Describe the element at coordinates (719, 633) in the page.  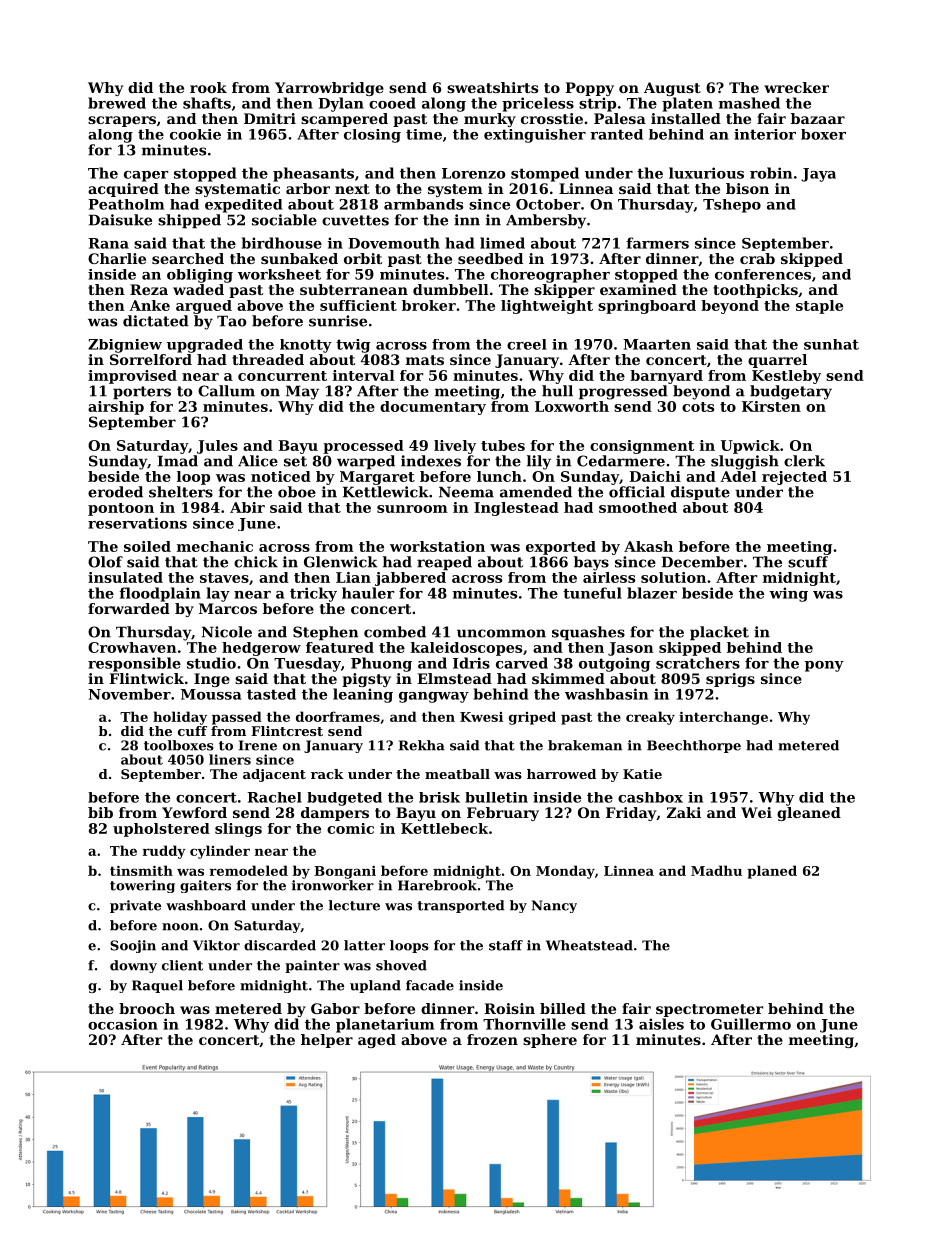
I see `placket` at that location.
